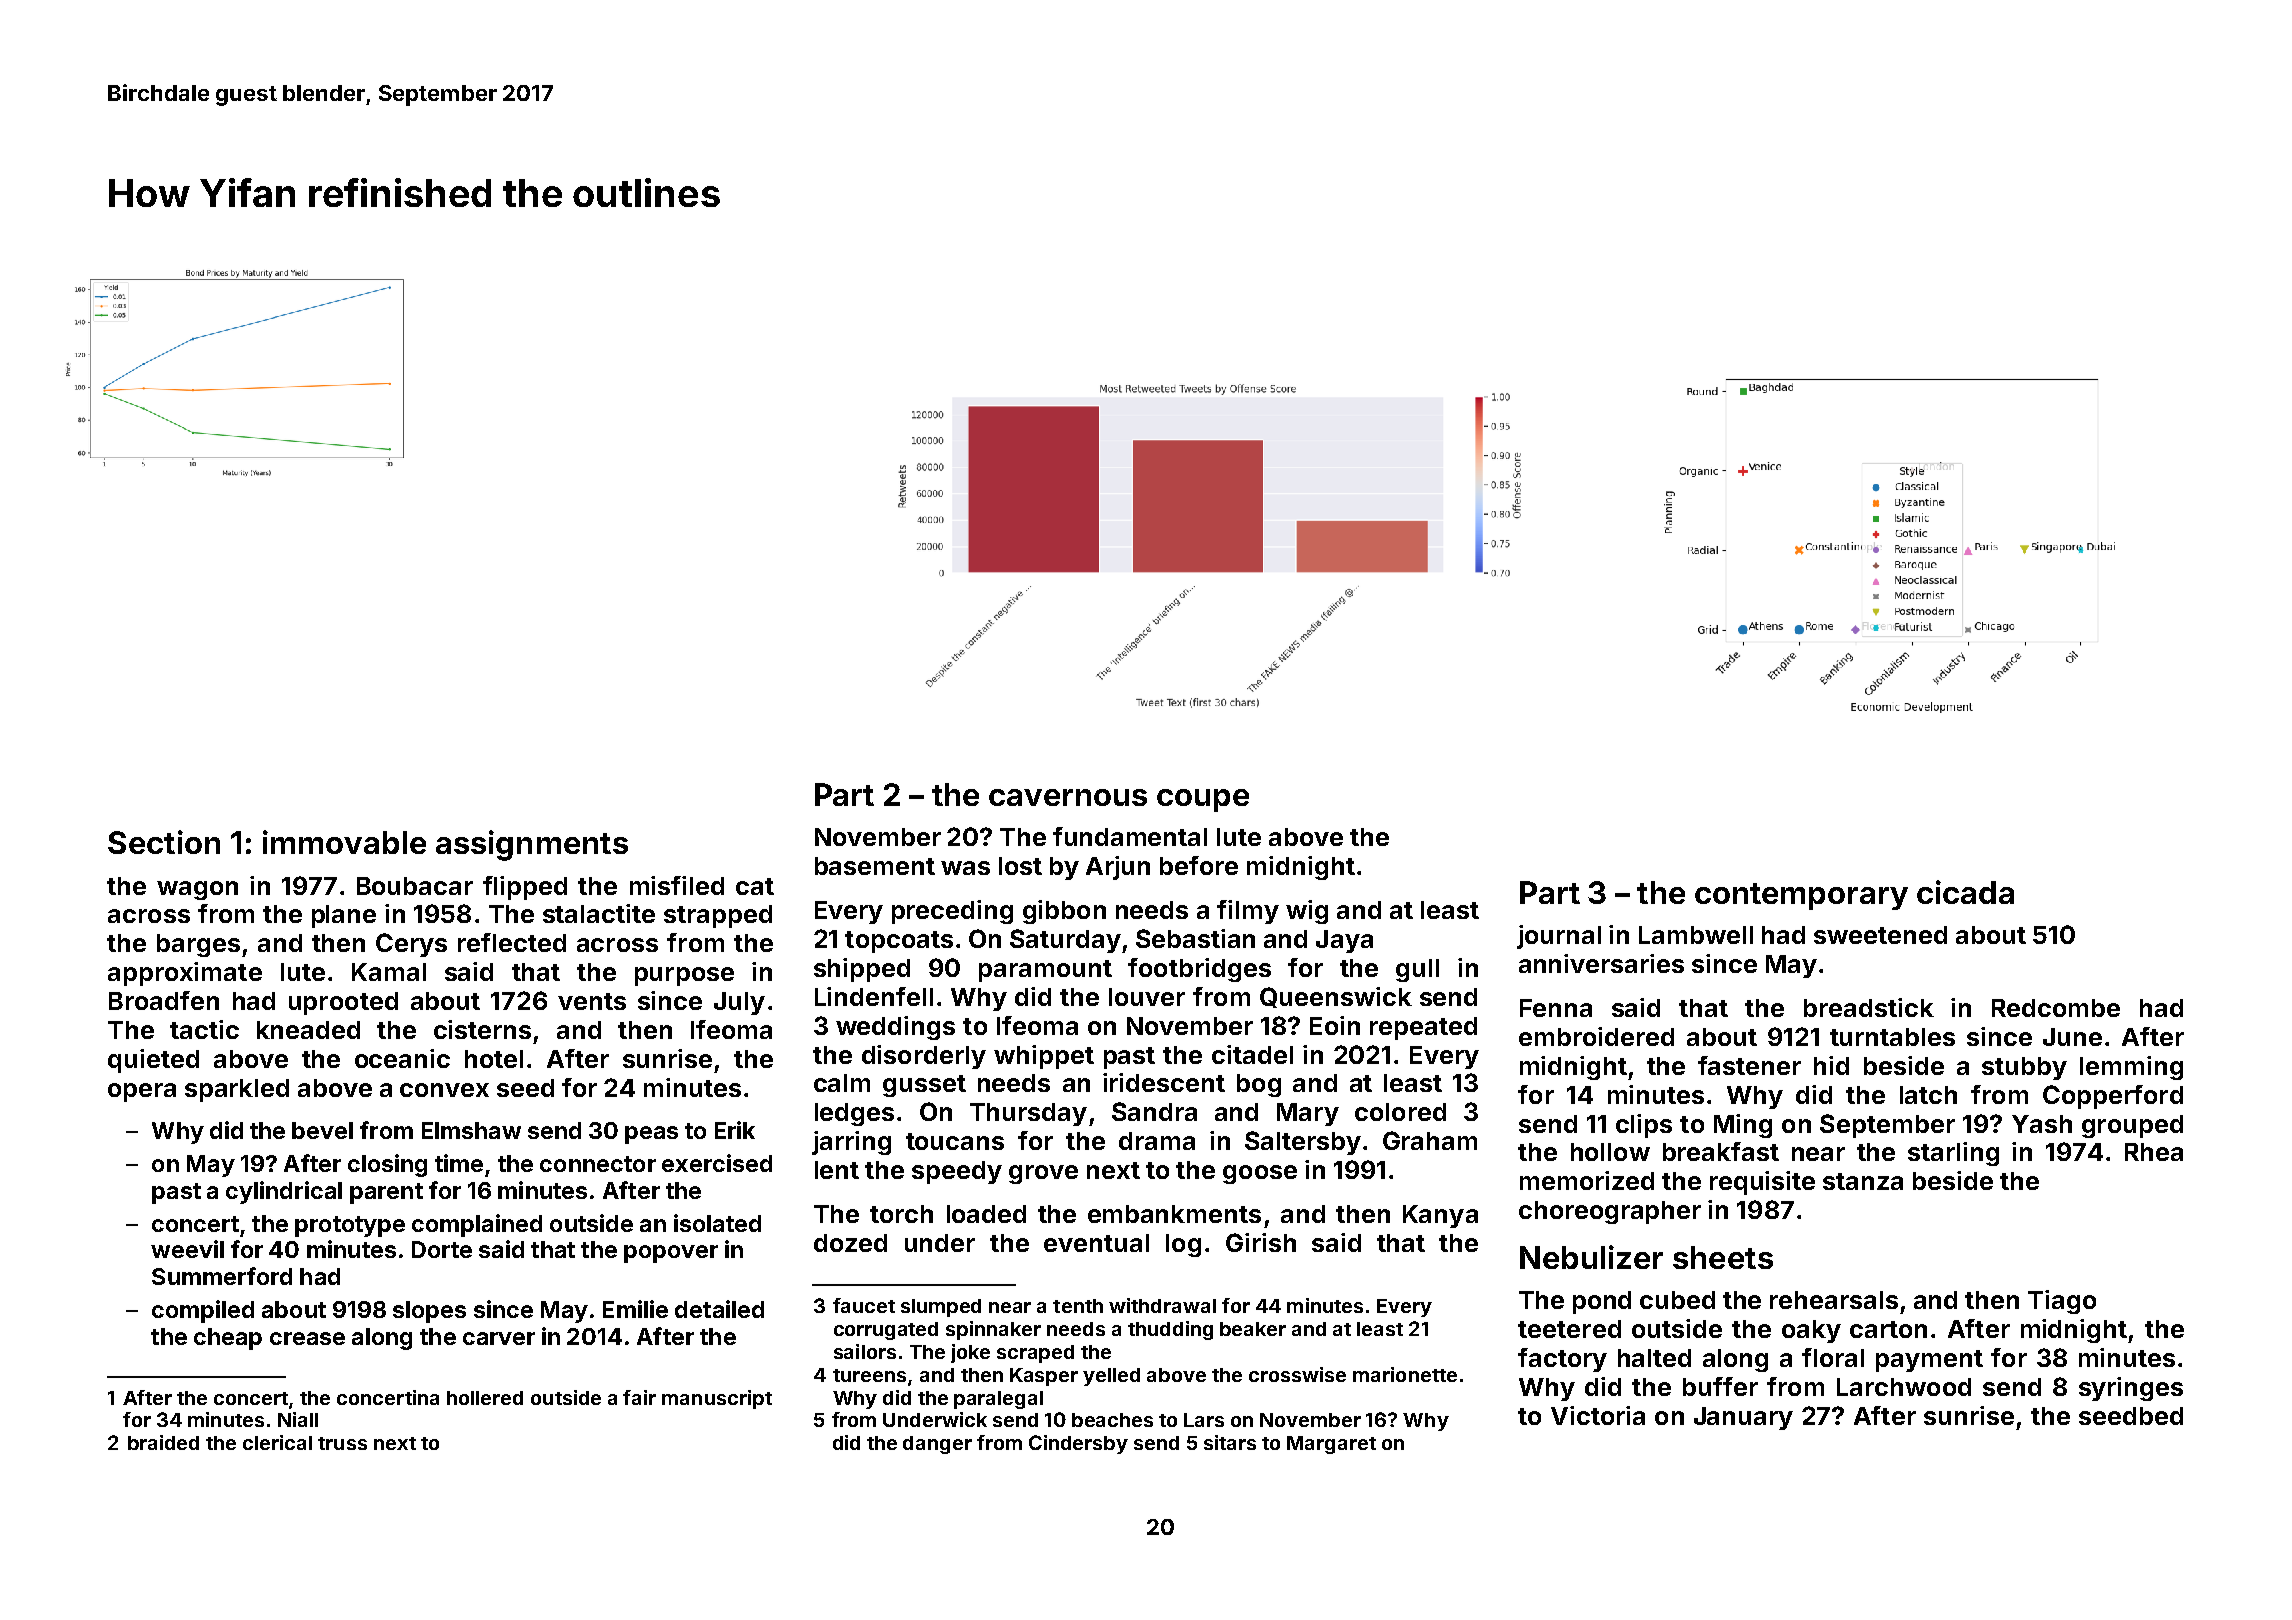 Image resolution: width=2292 pixels, height=1620 pixels. I want to click on Tiago, so click(2062, 1302).
